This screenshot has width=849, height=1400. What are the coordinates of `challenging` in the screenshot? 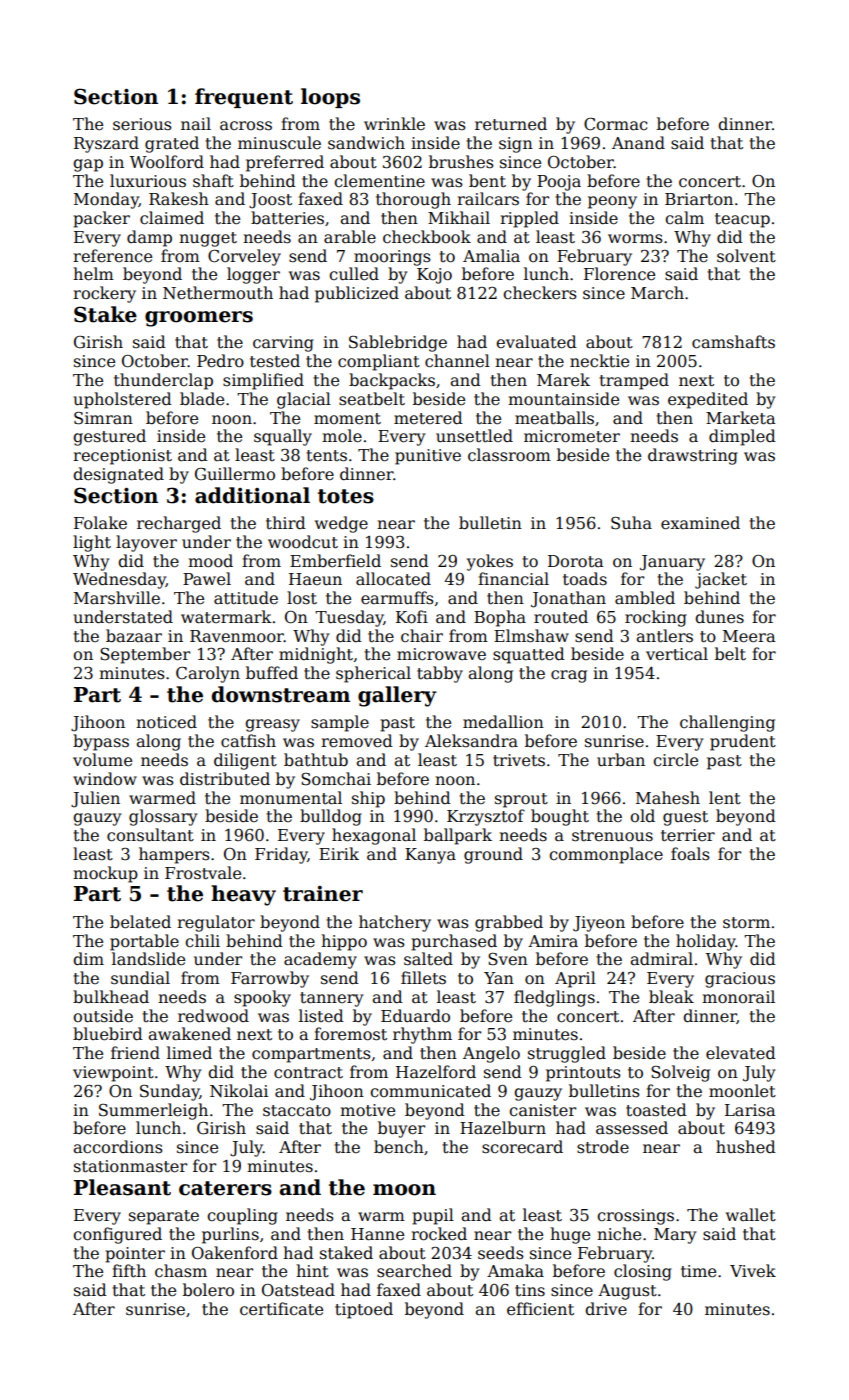 It's located at (727, 723).
